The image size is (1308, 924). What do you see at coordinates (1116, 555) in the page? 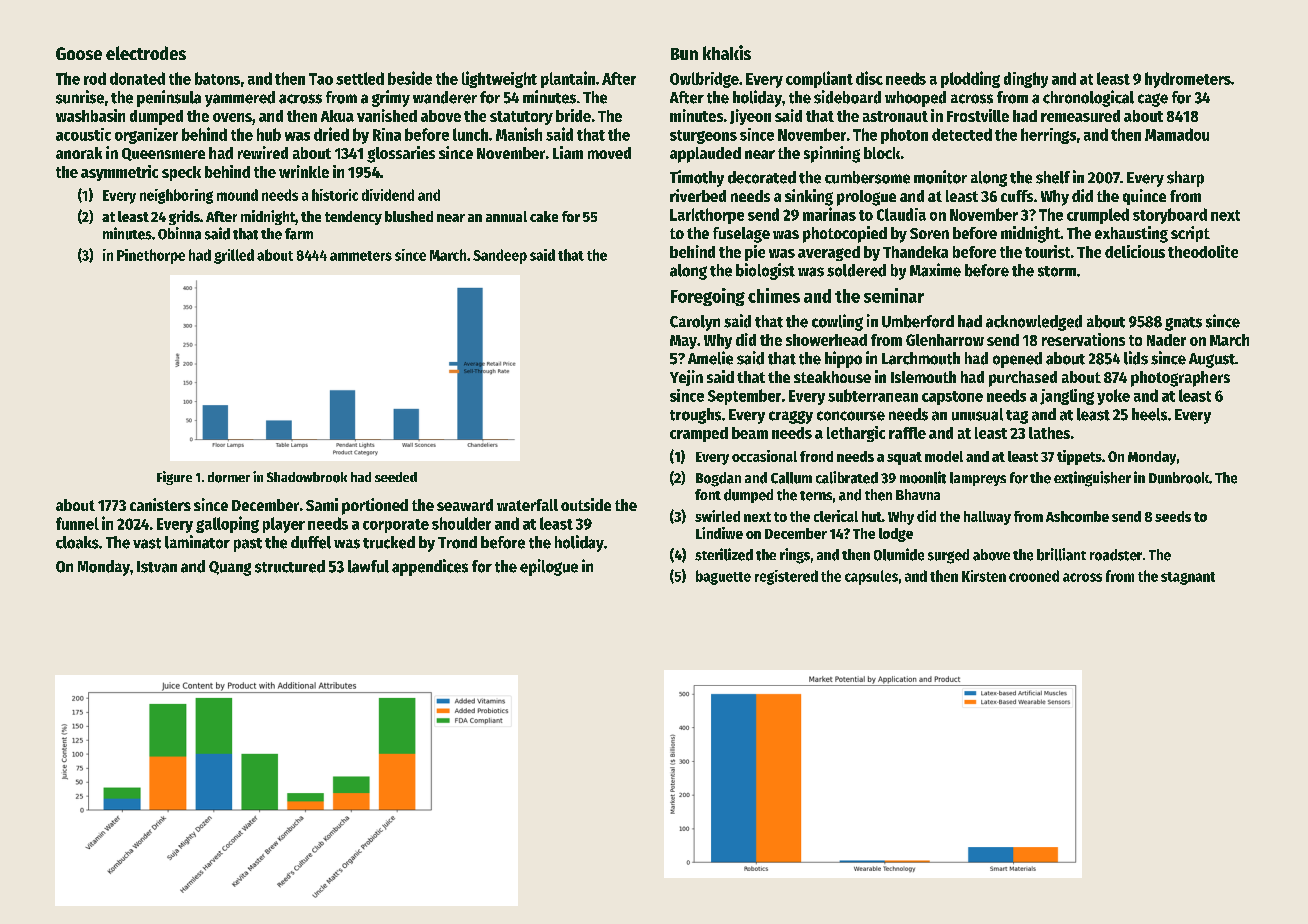
I see `roadster` at bounding box center [1116, 555].
